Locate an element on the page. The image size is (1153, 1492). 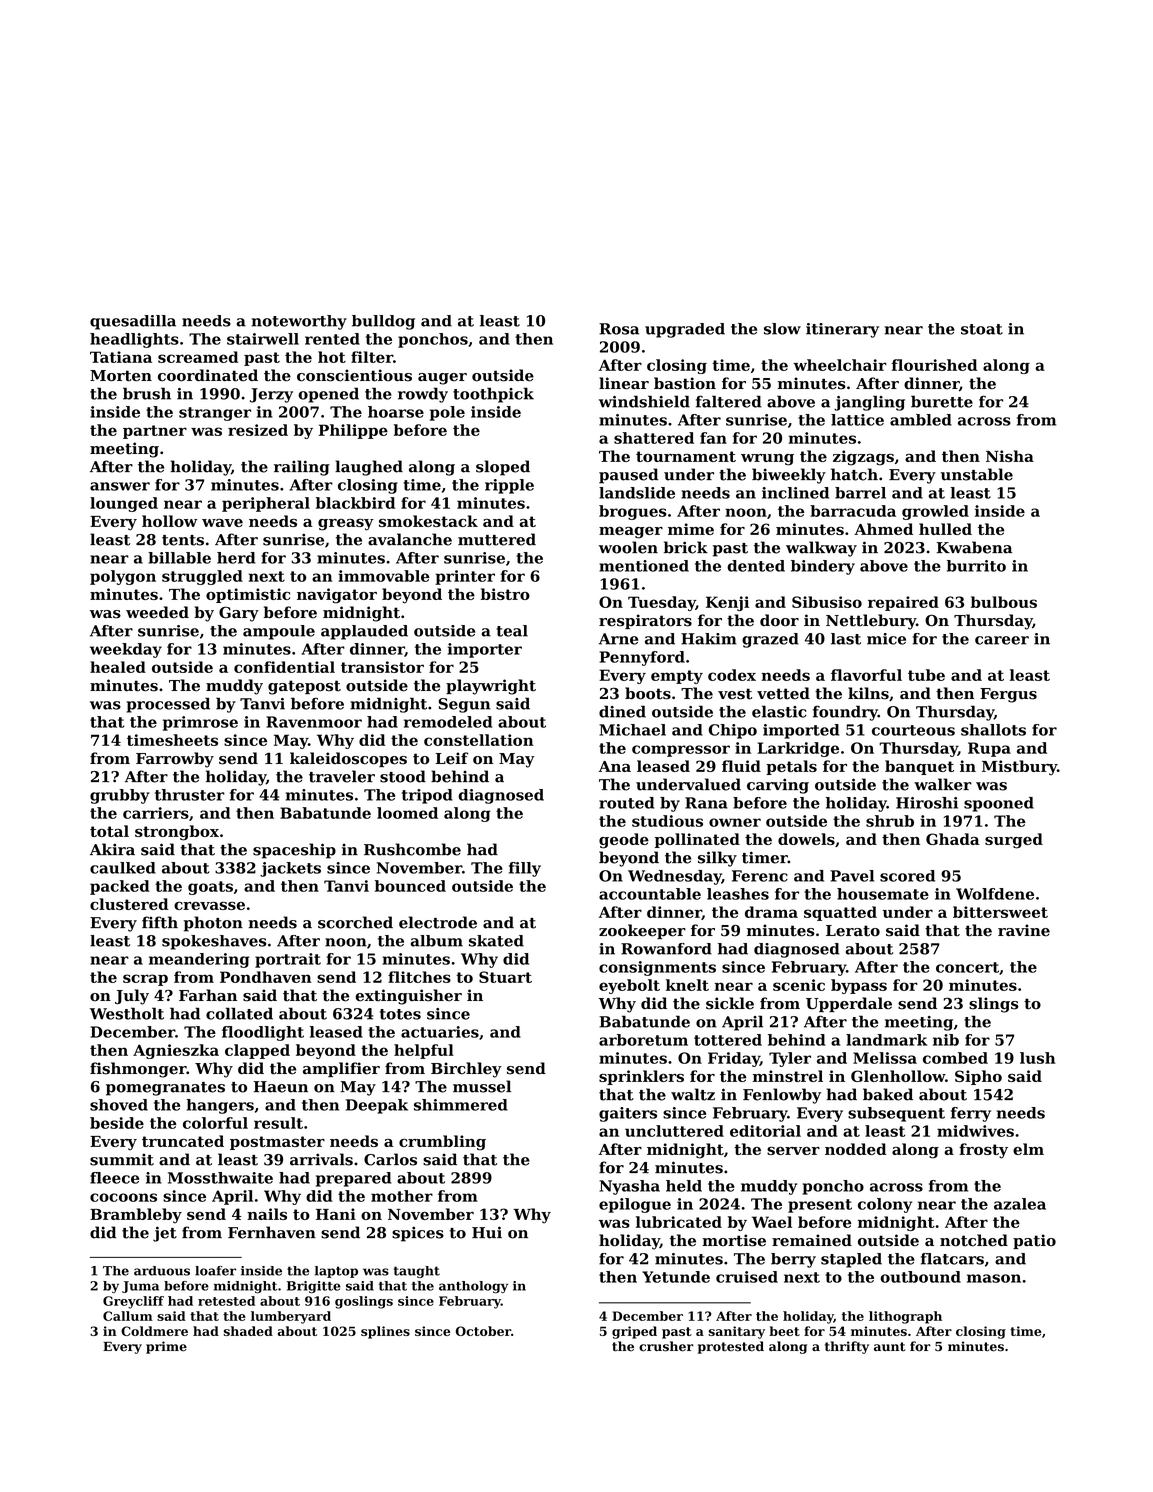
patio is located at coordinates (1034, 1241).
